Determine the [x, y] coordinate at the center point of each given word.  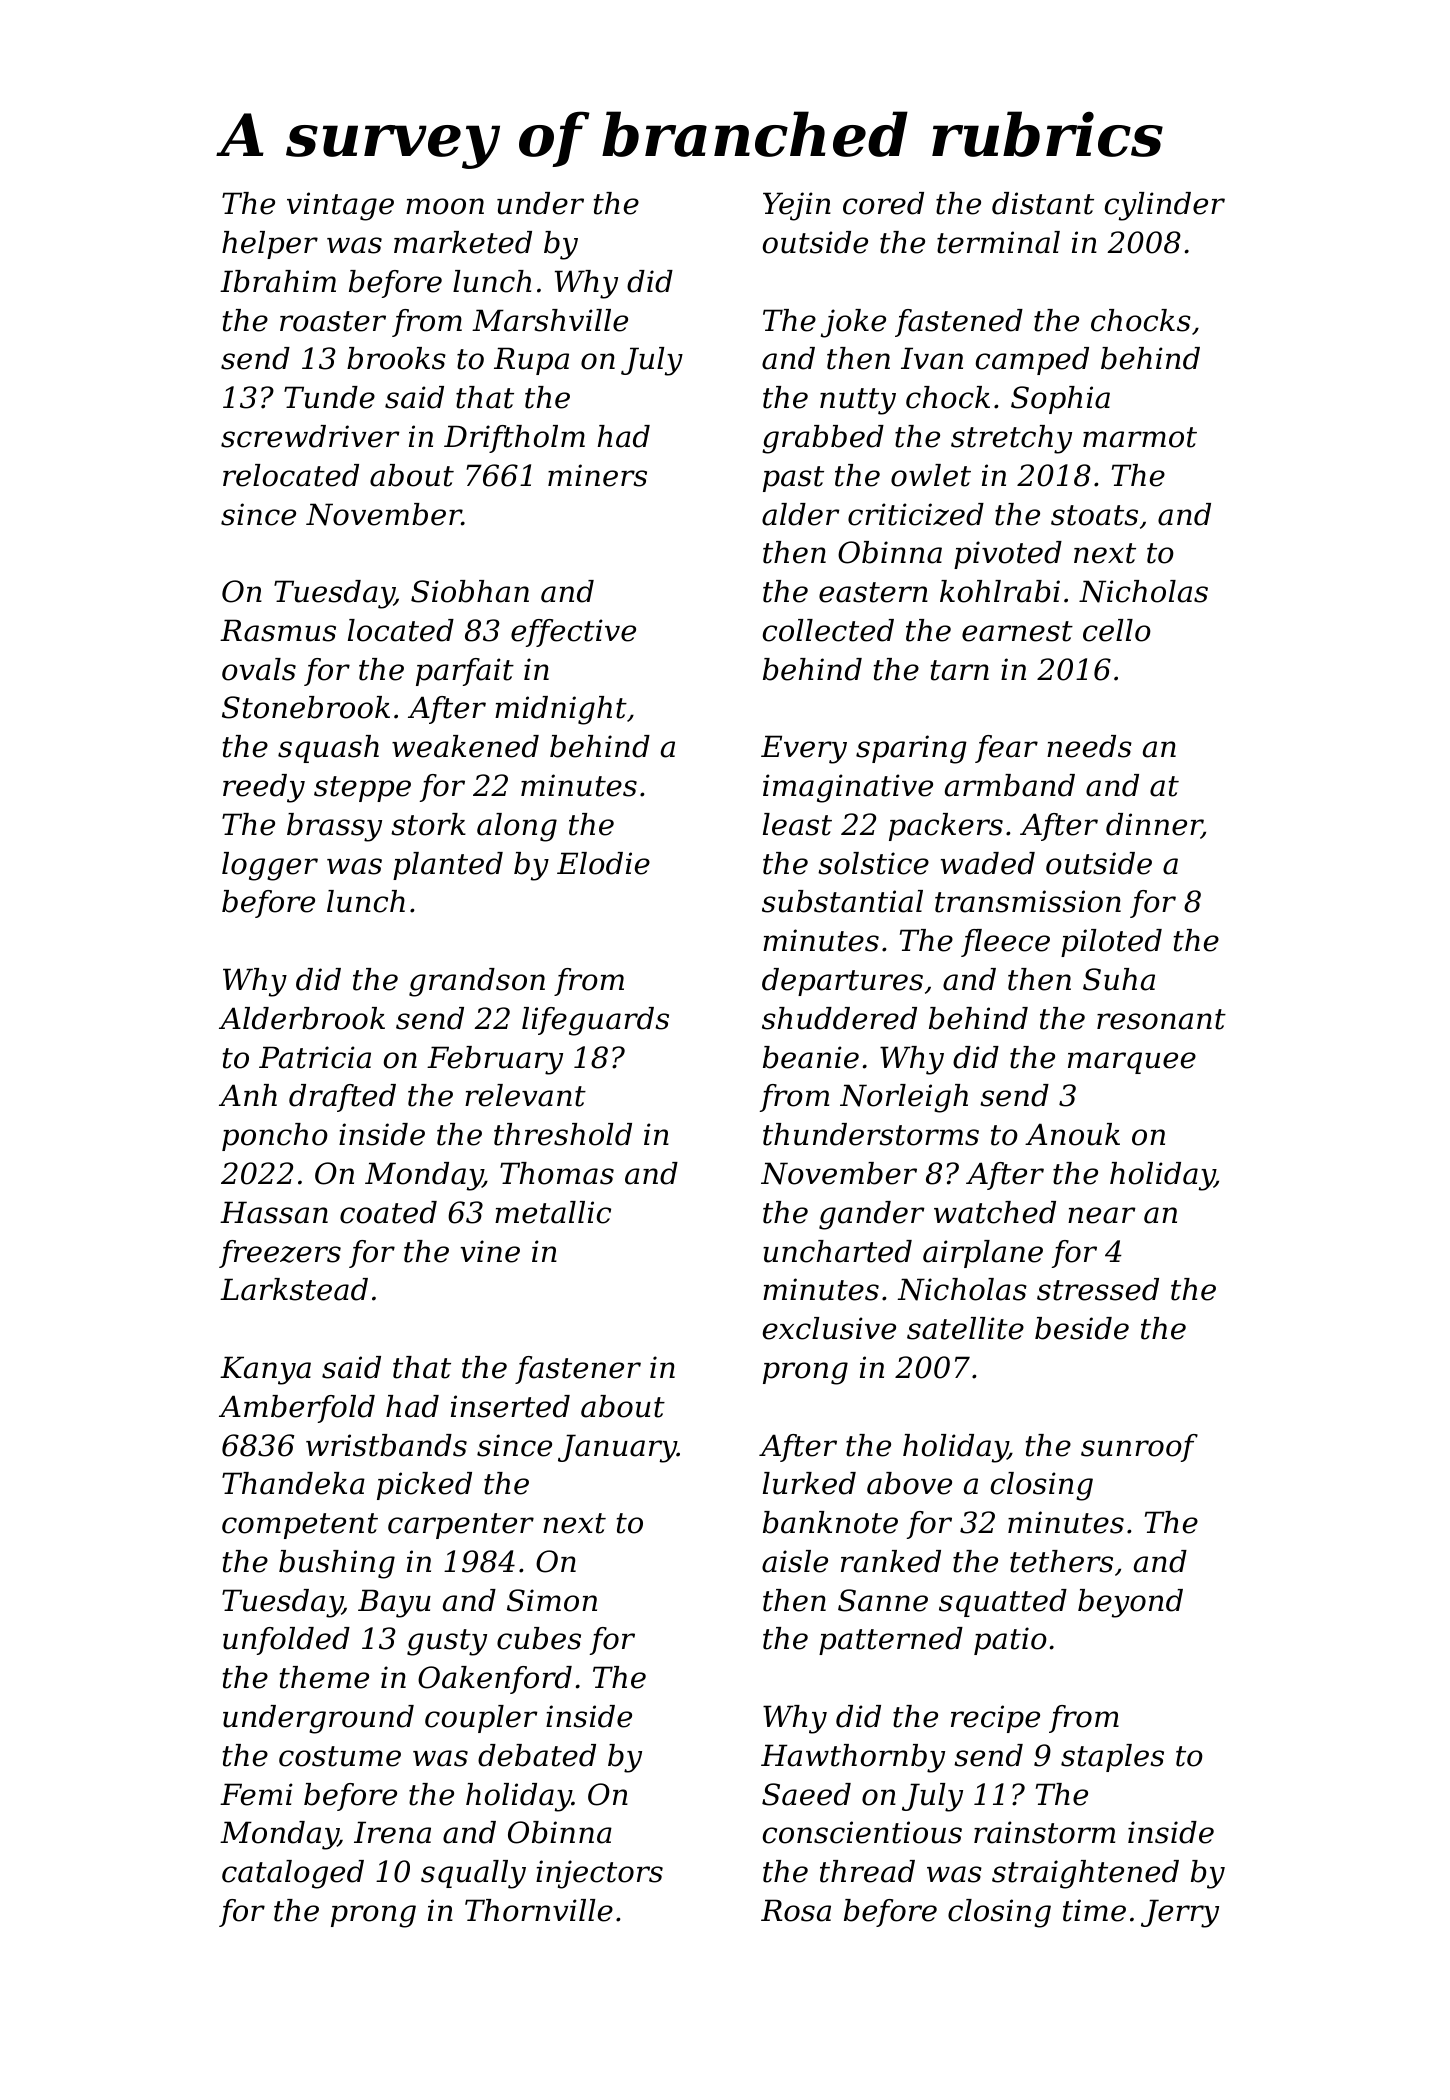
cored [883, 203]
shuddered [839, 1018]
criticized [916, 514]
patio [1010, 1641]
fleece [1005, 943]
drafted [342, 1098]
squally [473, 1874]
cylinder [1165, 206]
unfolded [286, 1641]
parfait [465, 672]
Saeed [806, 1794]
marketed [463, 242]
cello [1117, 630]
